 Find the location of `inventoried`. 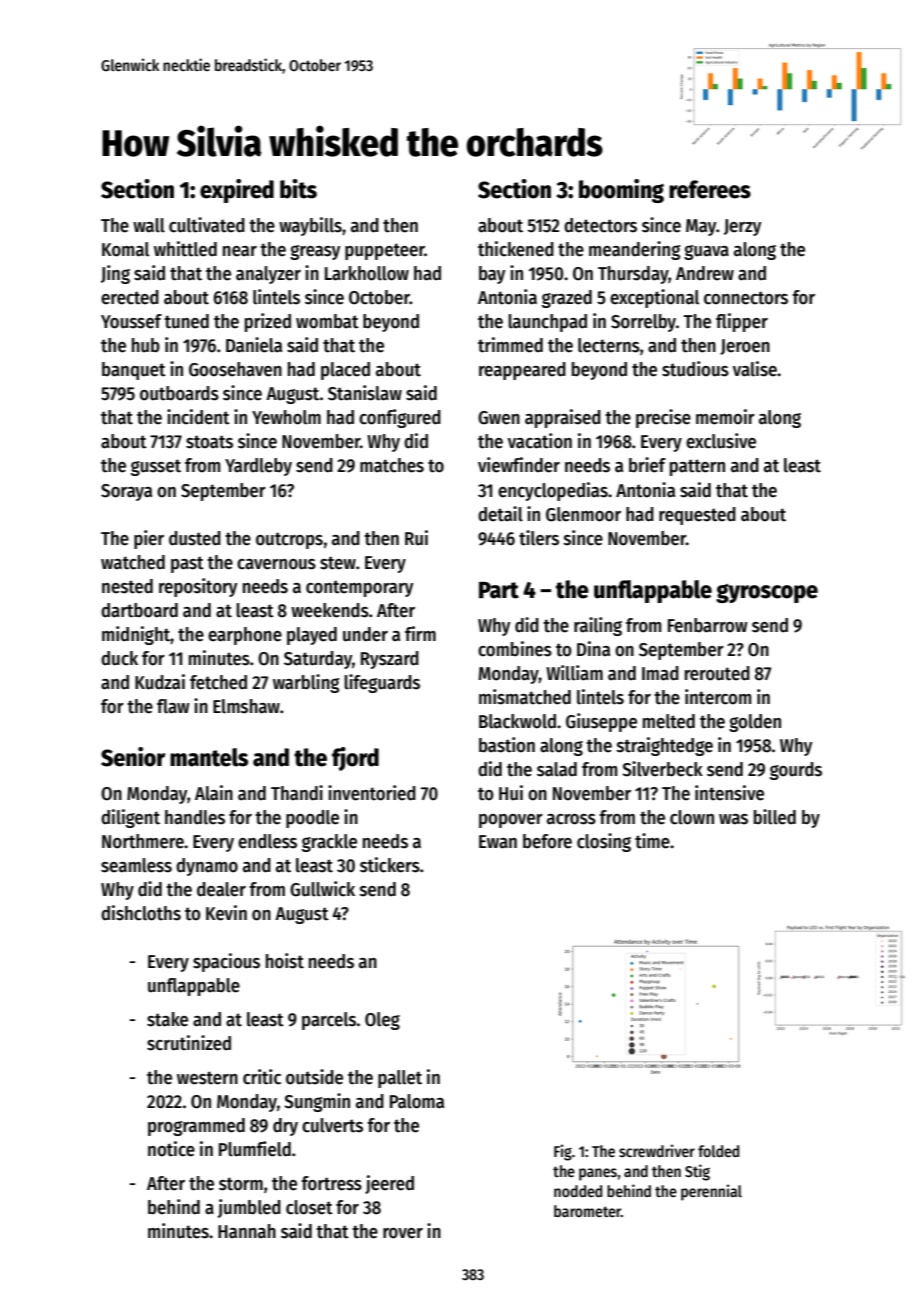

inventoried is located at coordinates (372, 793).
